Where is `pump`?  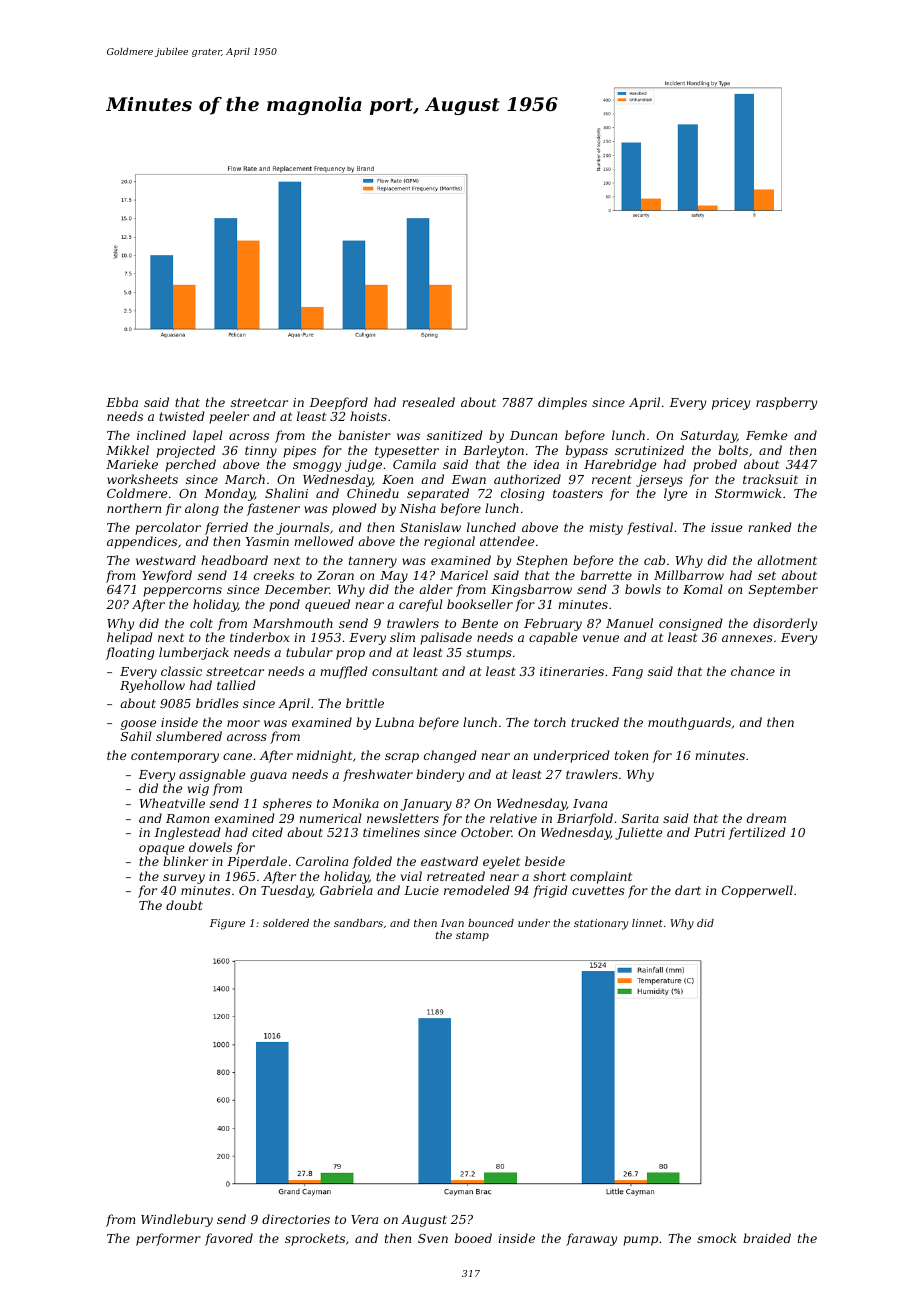 pump is located at coordinates (640, 1241).
